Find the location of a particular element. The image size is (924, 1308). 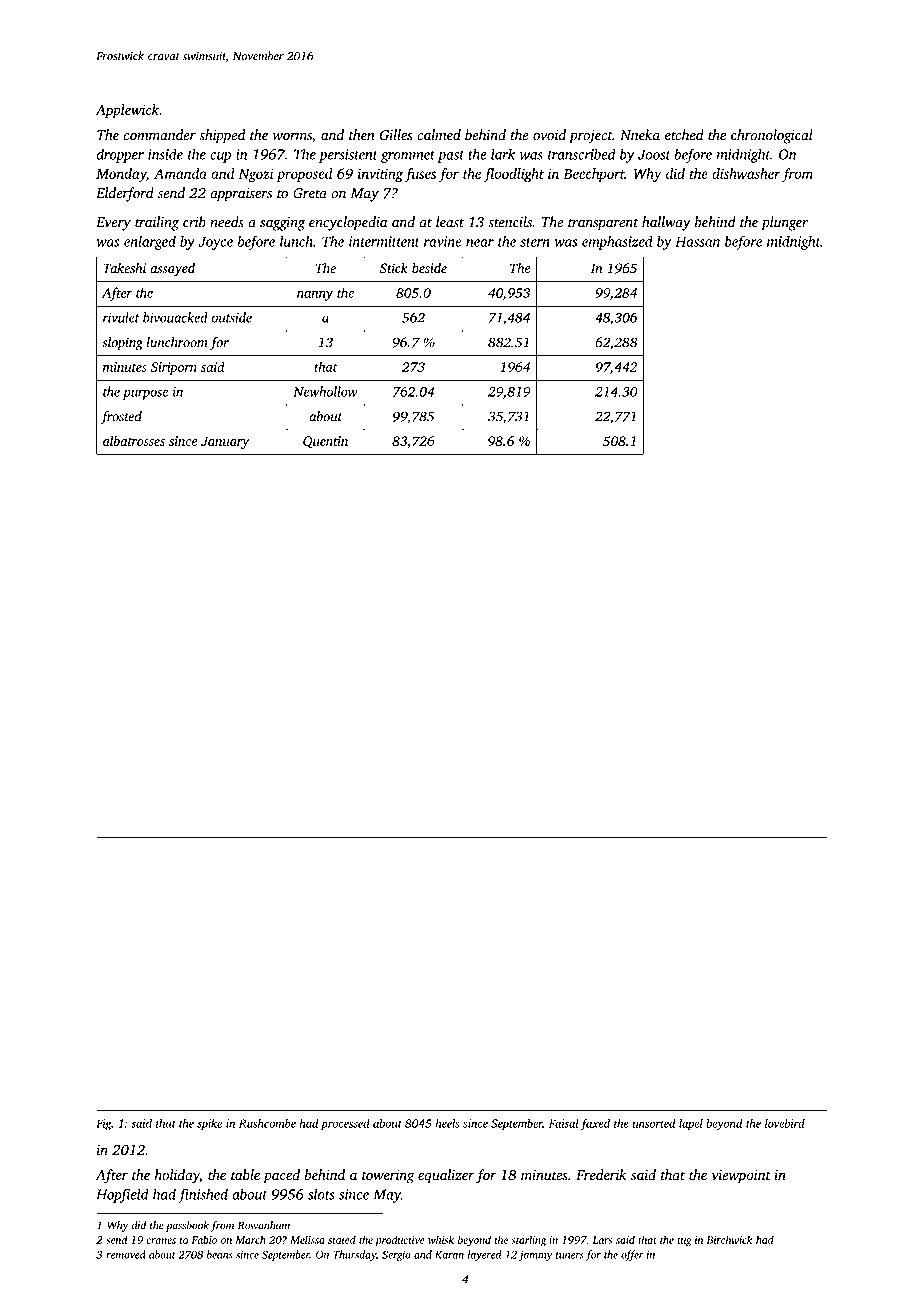

chronological is located at coordinates (772, 136).
